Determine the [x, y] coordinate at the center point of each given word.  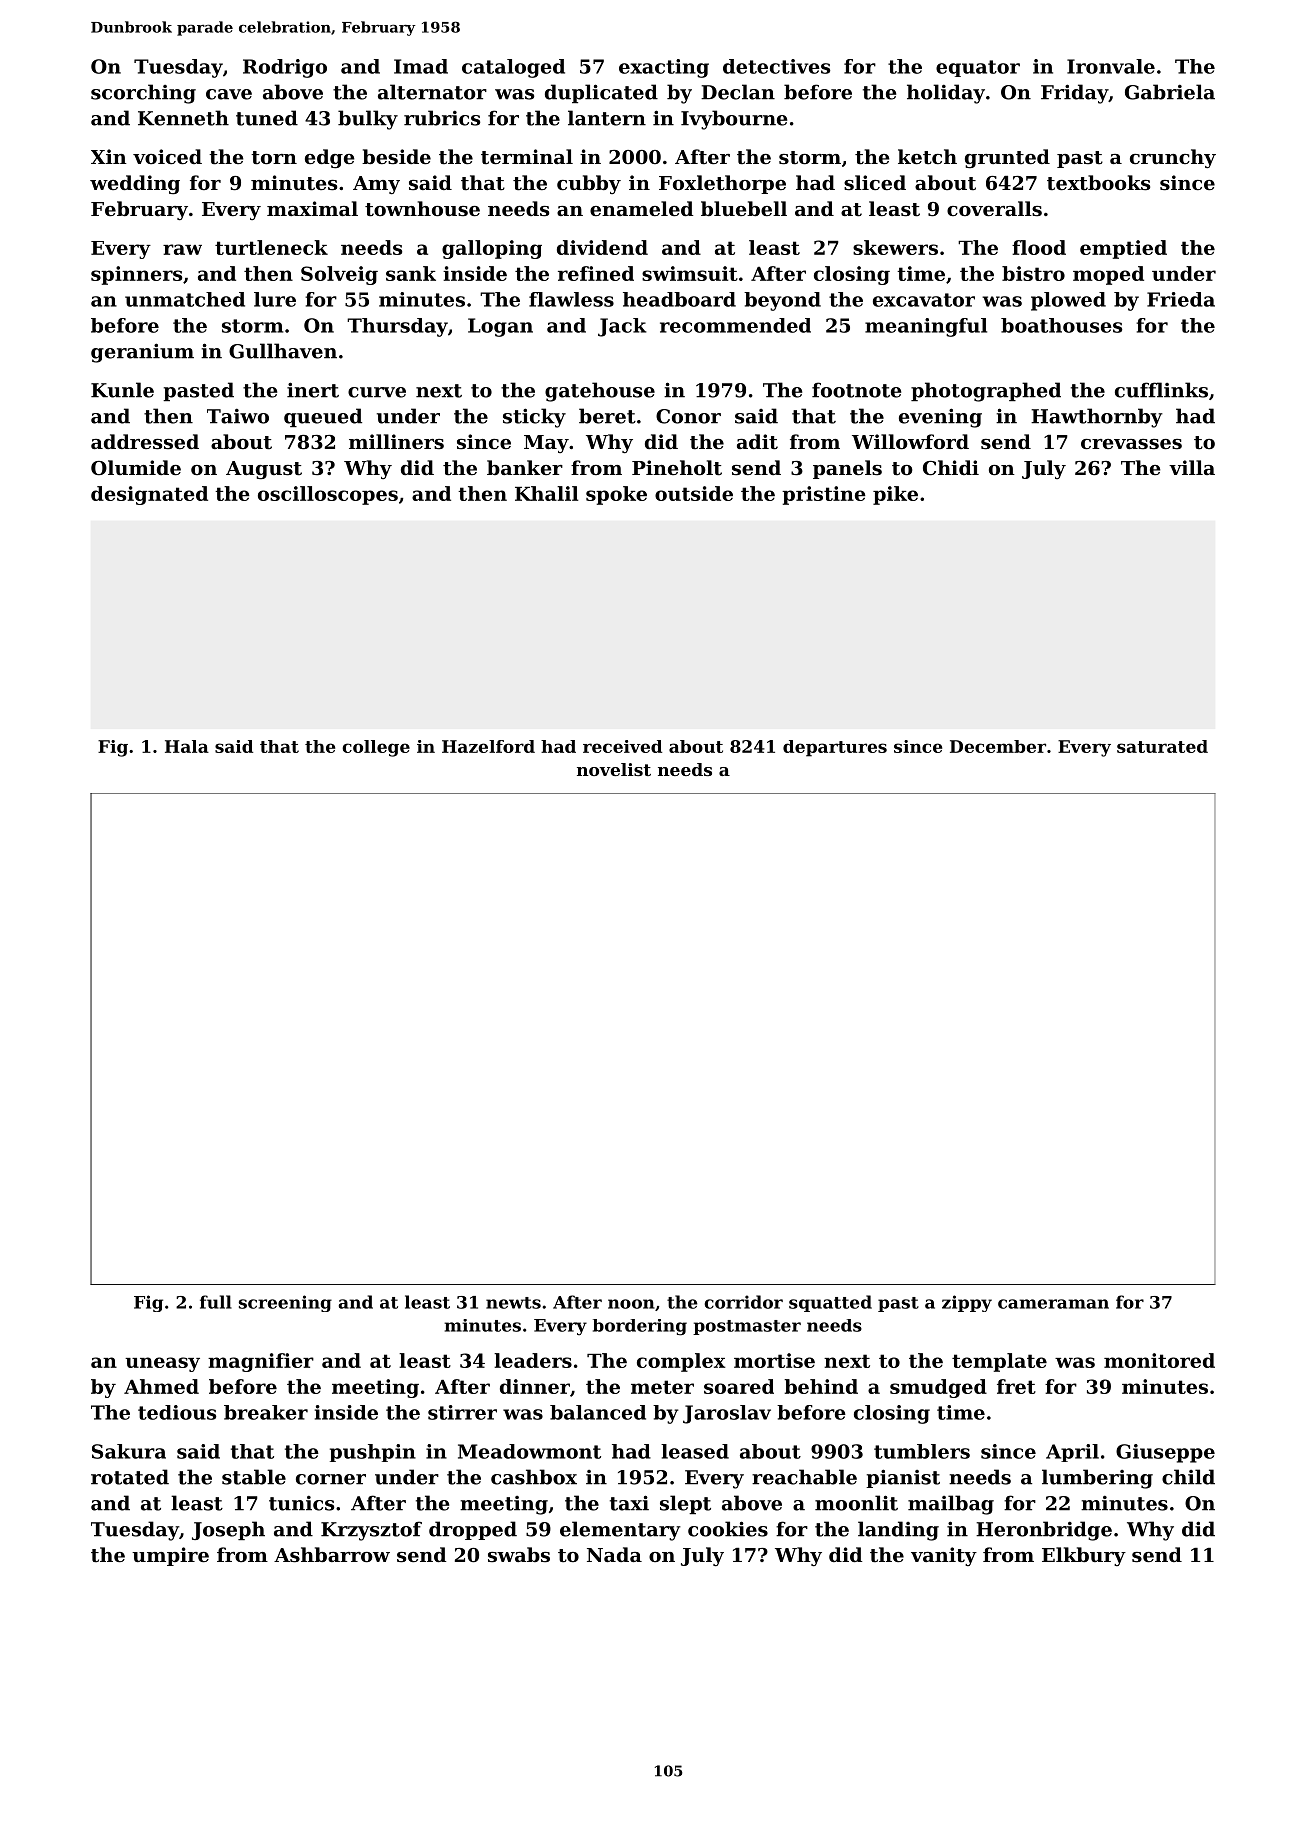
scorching [143, 94]
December [998, 746]
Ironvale [1111, 66]
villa [1192, 467]
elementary [620, 1531]
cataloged [513, 68]
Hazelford [488, 746]
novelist [614, 769]
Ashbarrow [332, 1555]
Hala [187, 746]
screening [285, 1303]
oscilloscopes [328, 495]
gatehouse [600, 392]
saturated [1162, 746]
